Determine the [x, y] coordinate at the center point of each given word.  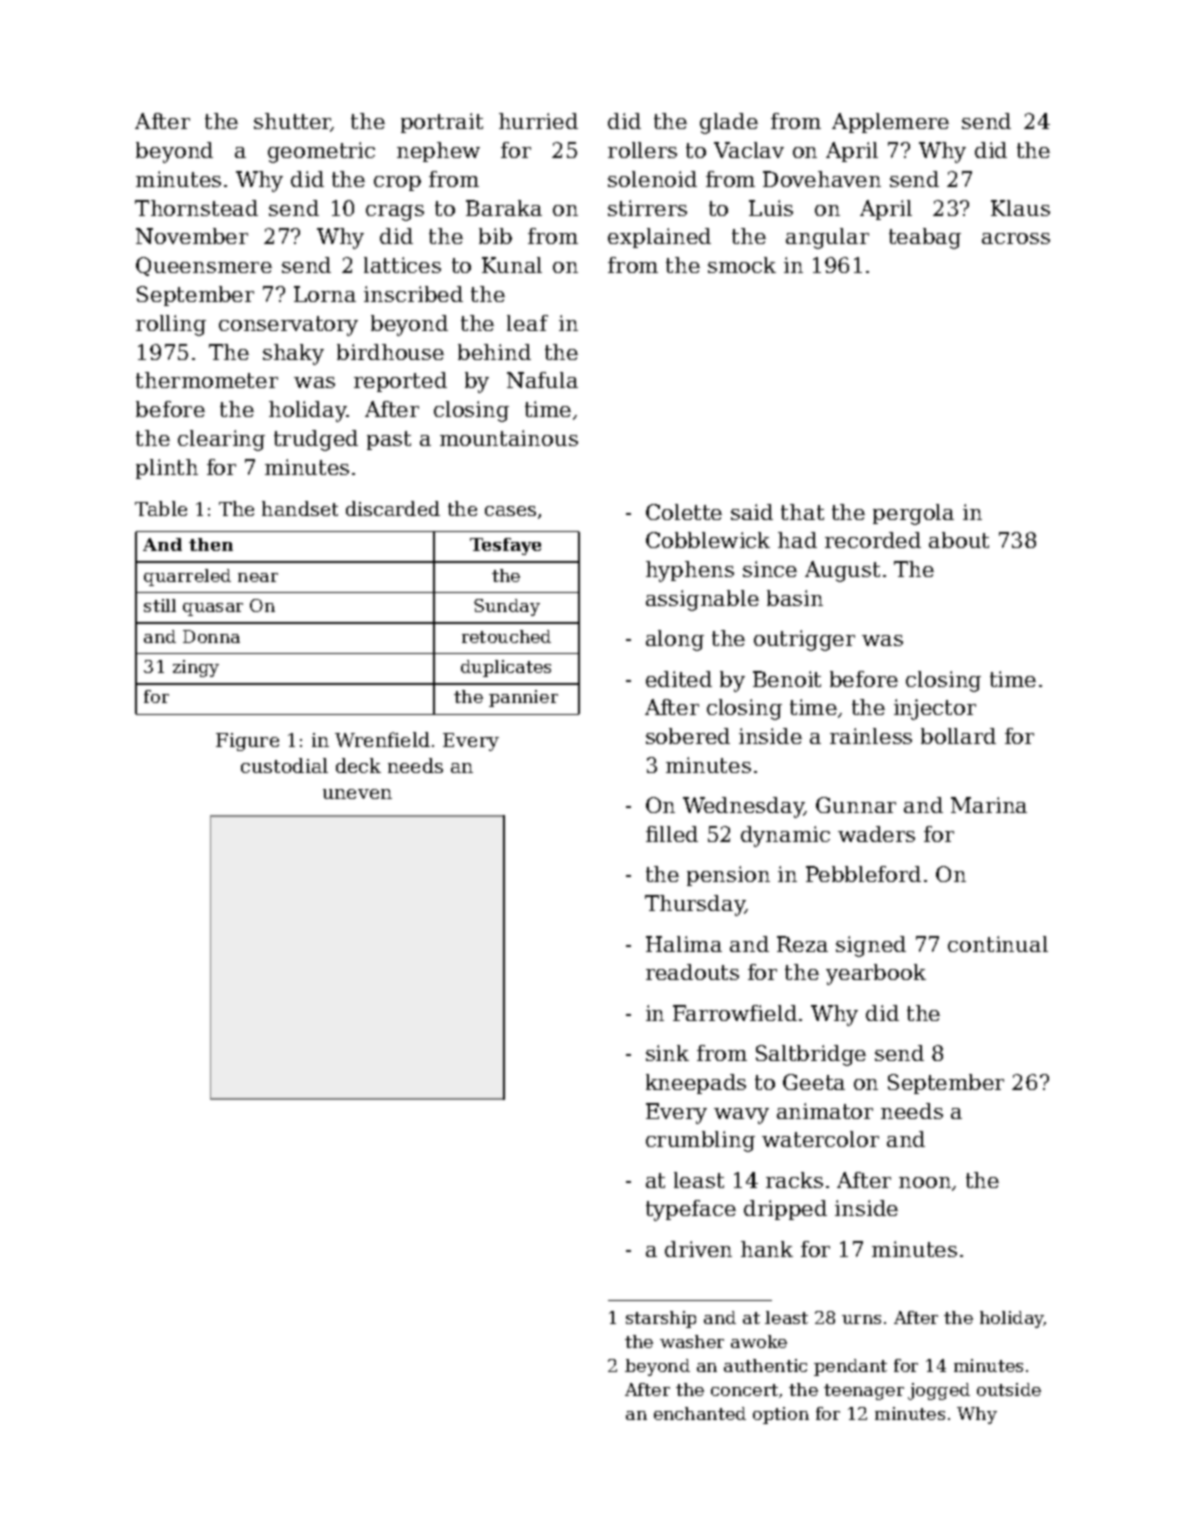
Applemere [890, 123]
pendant [850, 1367]
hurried [538, 121]
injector [935, 709]
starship [661, 1319]
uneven [357, 794]
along [675, 640]
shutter [292, 122]
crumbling [700, 1141]
